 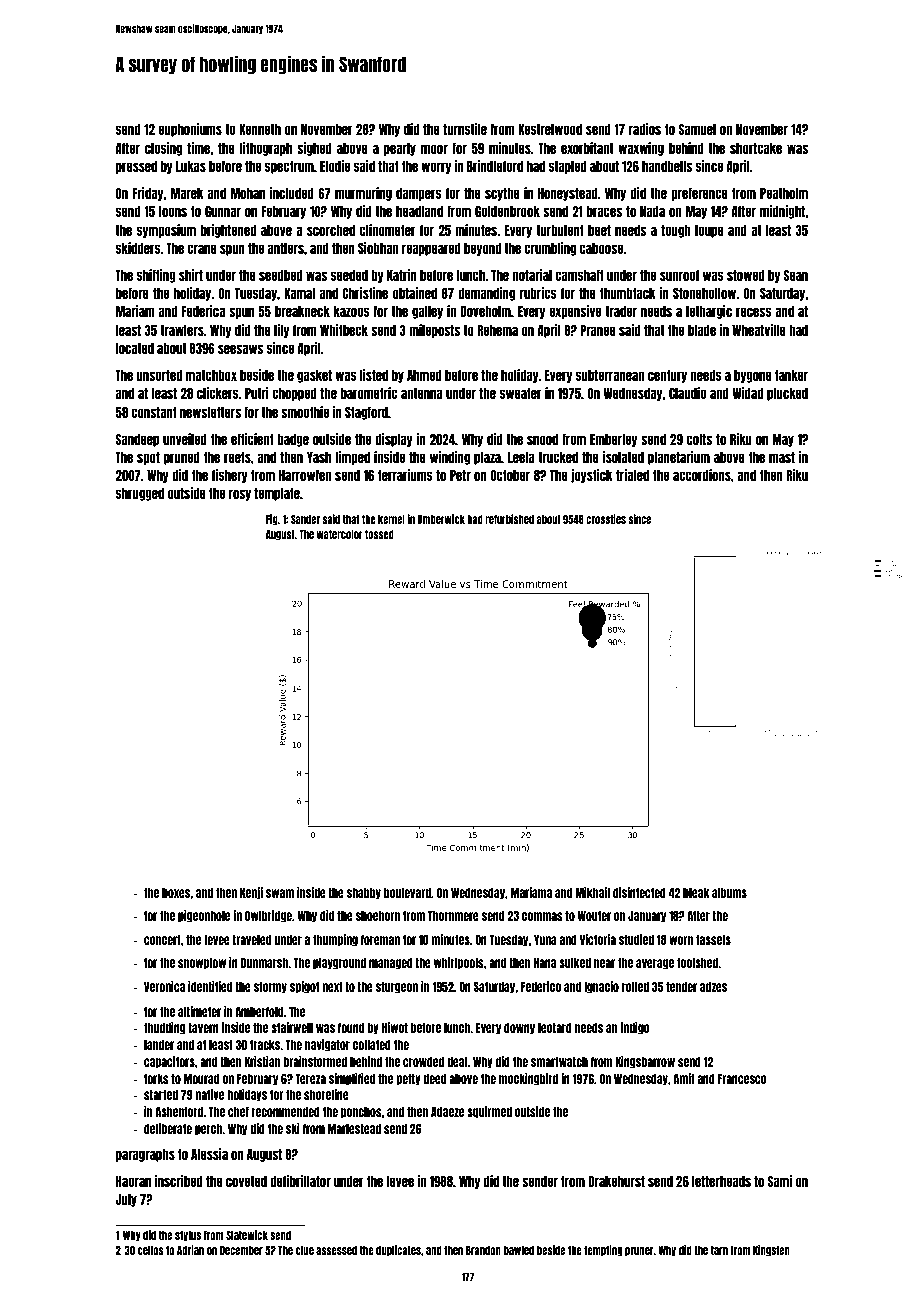 What do you see at coordinates (162, 940) in the image?
I see `concert` at bounding box center [162, 940].
